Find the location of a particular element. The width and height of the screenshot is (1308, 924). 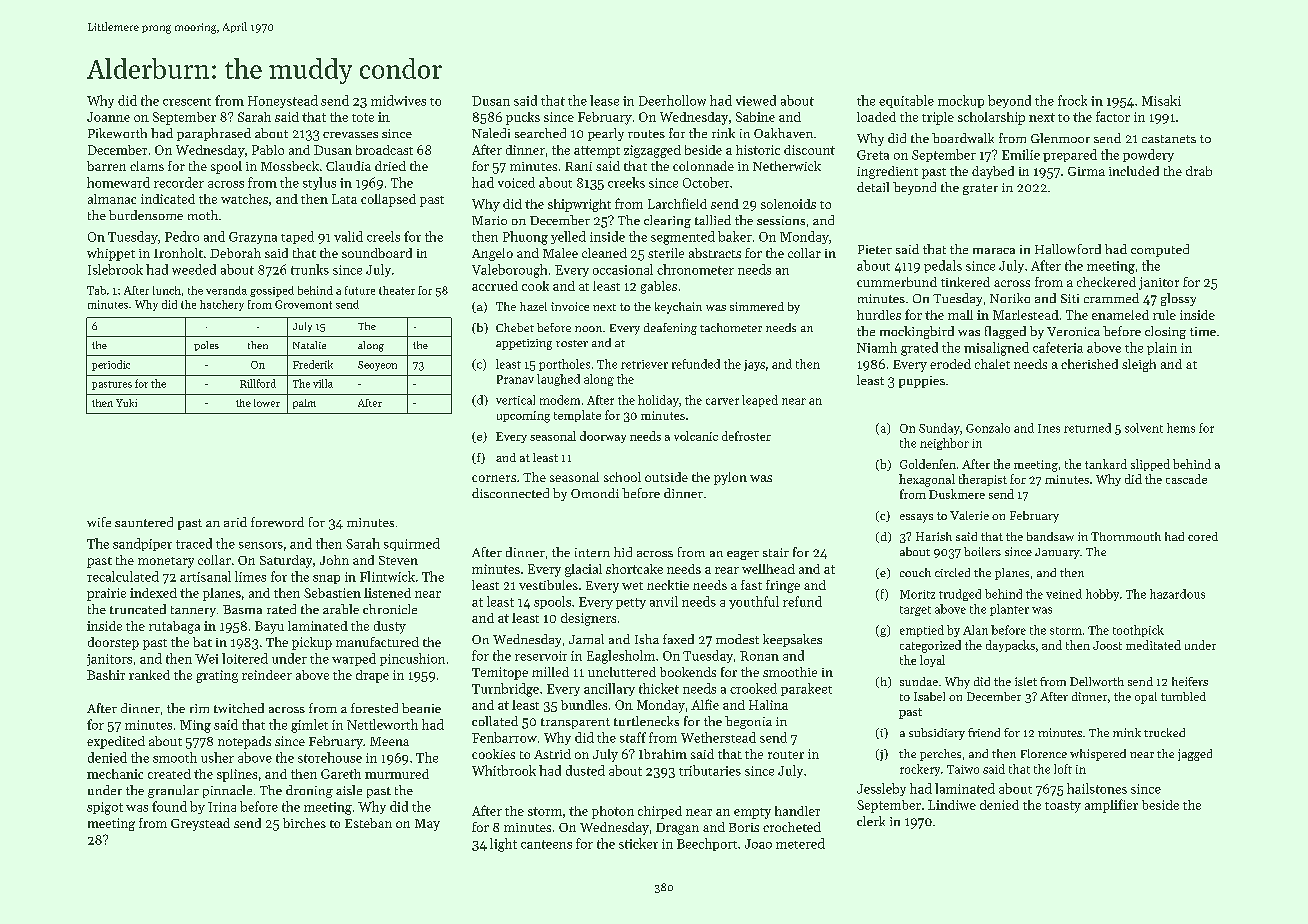

canteens is located at coordinates (546, 844).
